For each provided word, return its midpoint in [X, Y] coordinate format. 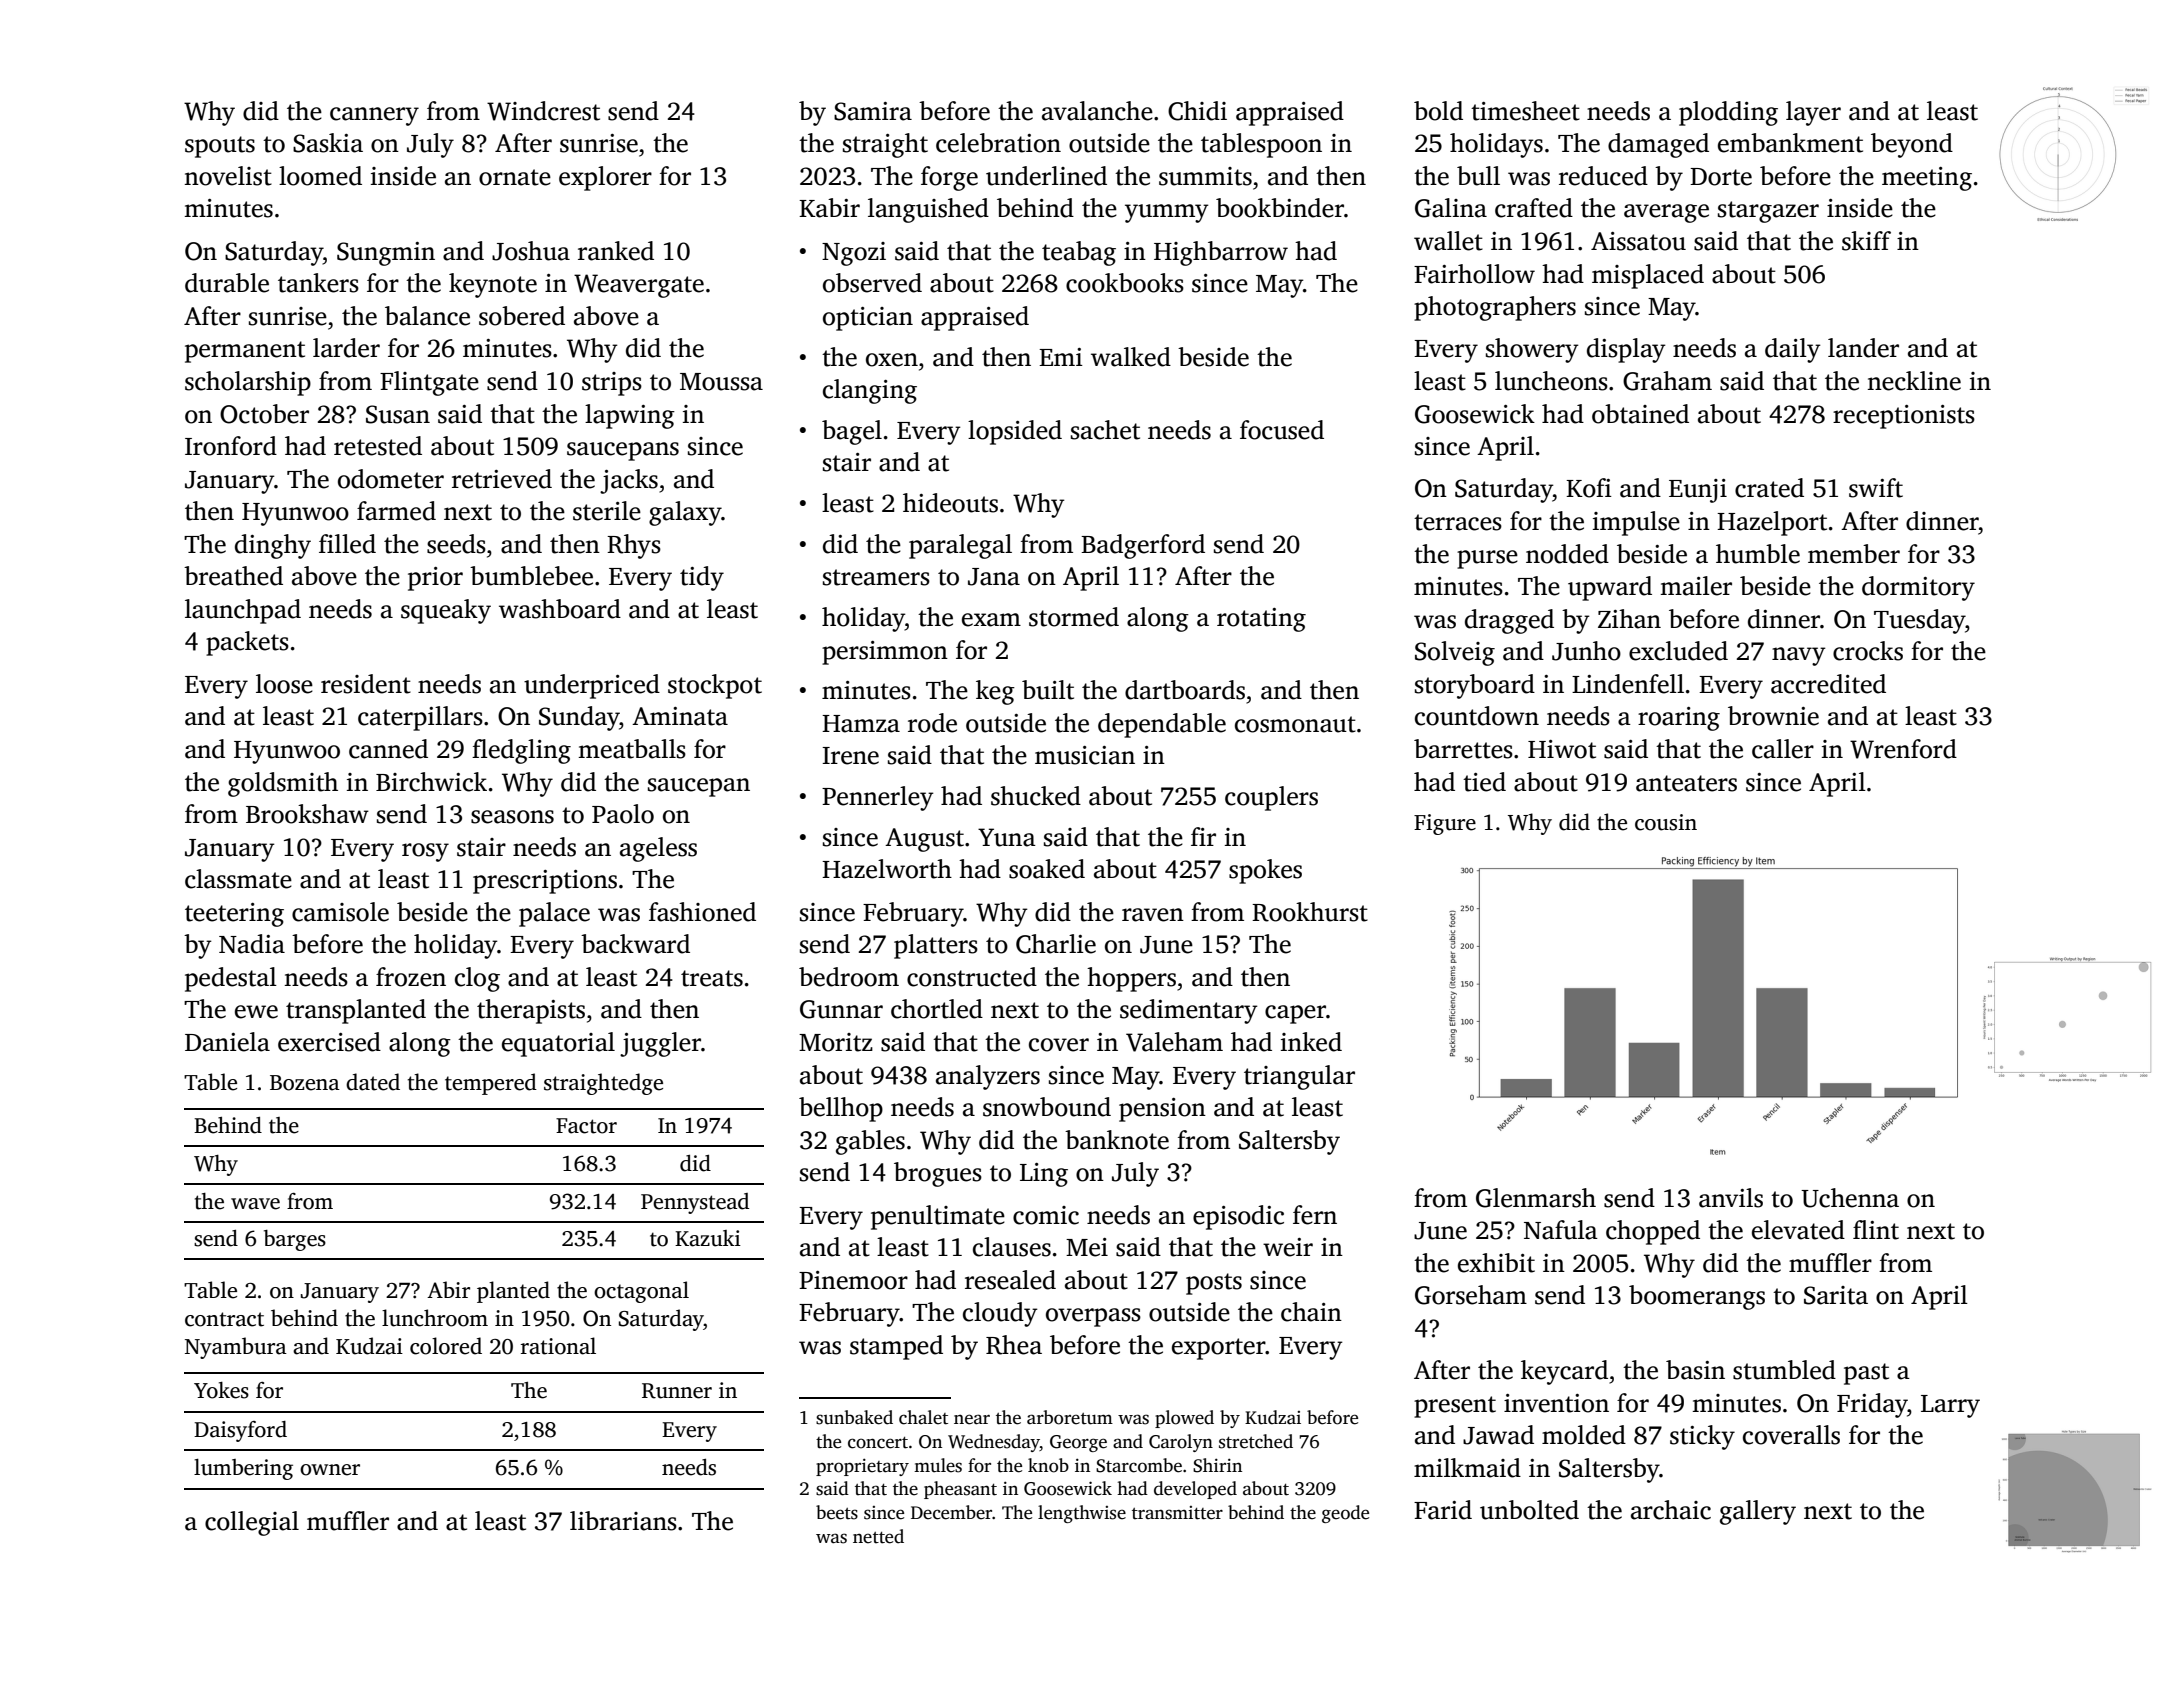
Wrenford [1903, 749]
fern [1315, 1215]
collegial [252, 1523]
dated [373, 1082]
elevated [1798, 1230]
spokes [1265, 871]
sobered [522, 316]
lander [1863, 348]
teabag [1079, 253]
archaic [1671, 1510]
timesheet [1525, 111]
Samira [873, 111]
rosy [425, 852]
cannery [374, 116]
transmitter [1177, 1513]
